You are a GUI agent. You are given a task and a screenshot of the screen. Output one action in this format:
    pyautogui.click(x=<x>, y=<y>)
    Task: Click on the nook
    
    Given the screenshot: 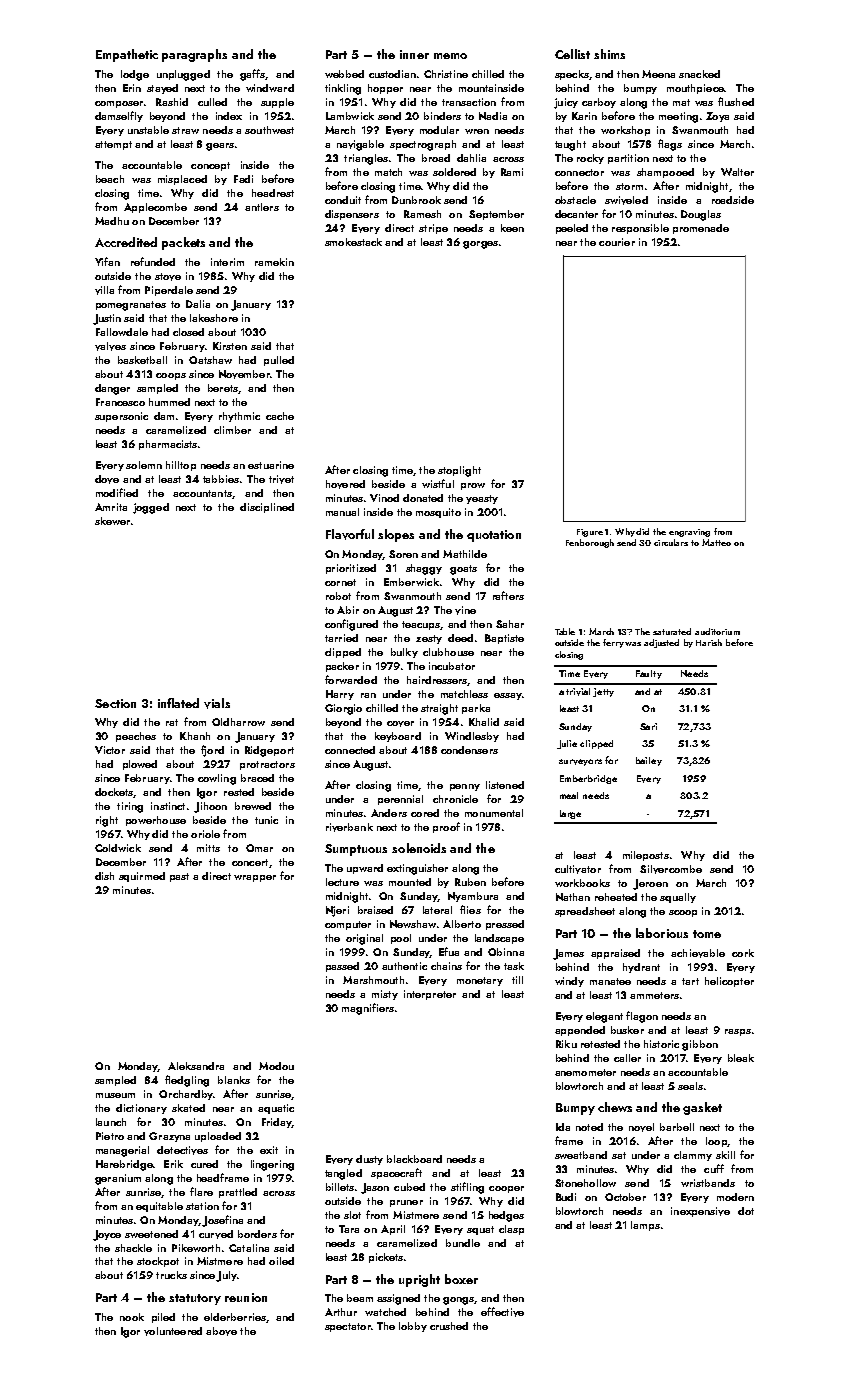 What is the action you would take?
    pyautogui.click(x=132, y=1317)
